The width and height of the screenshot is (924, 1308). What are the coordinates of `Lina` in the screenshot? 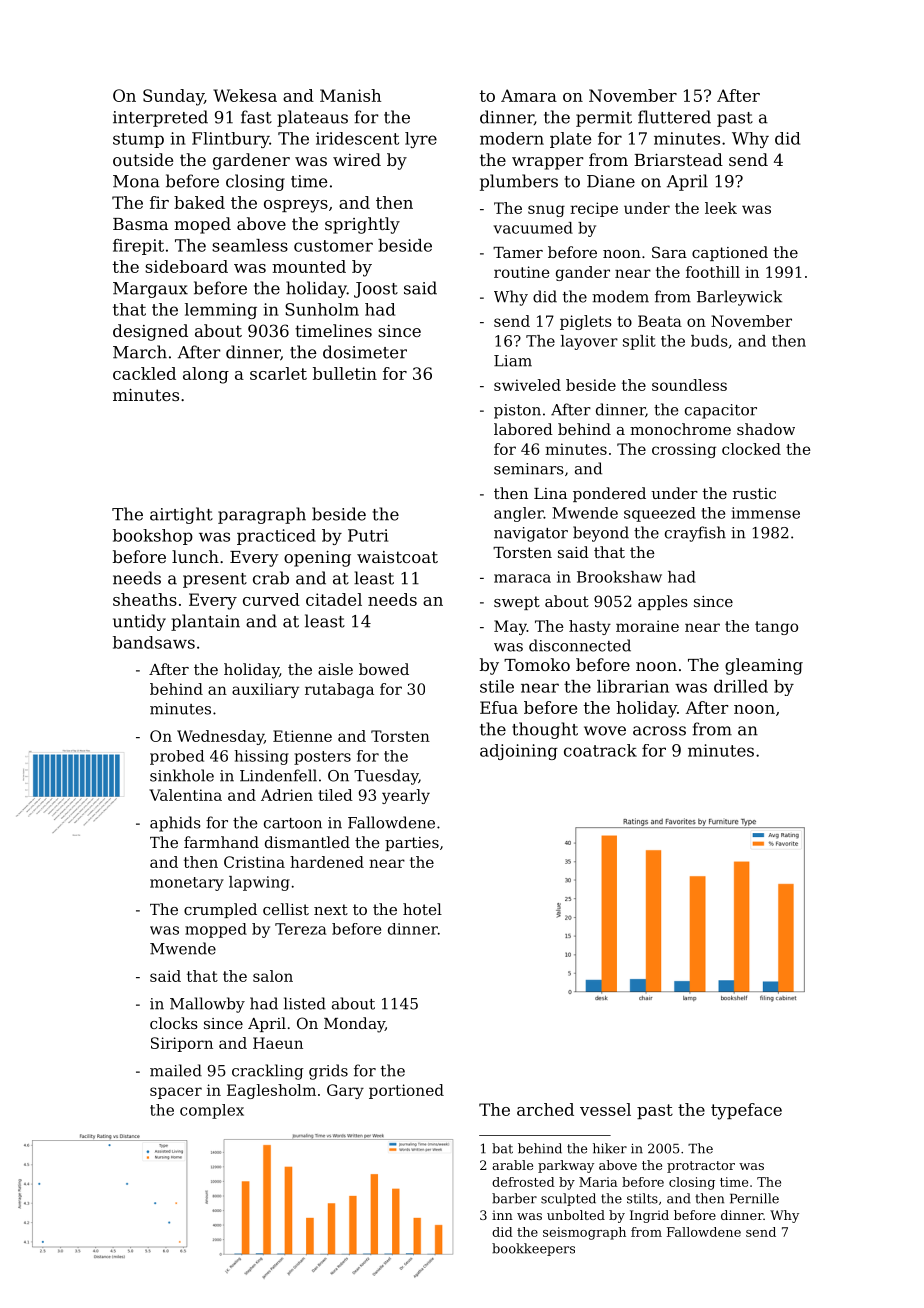 It's located at (550, 493).
